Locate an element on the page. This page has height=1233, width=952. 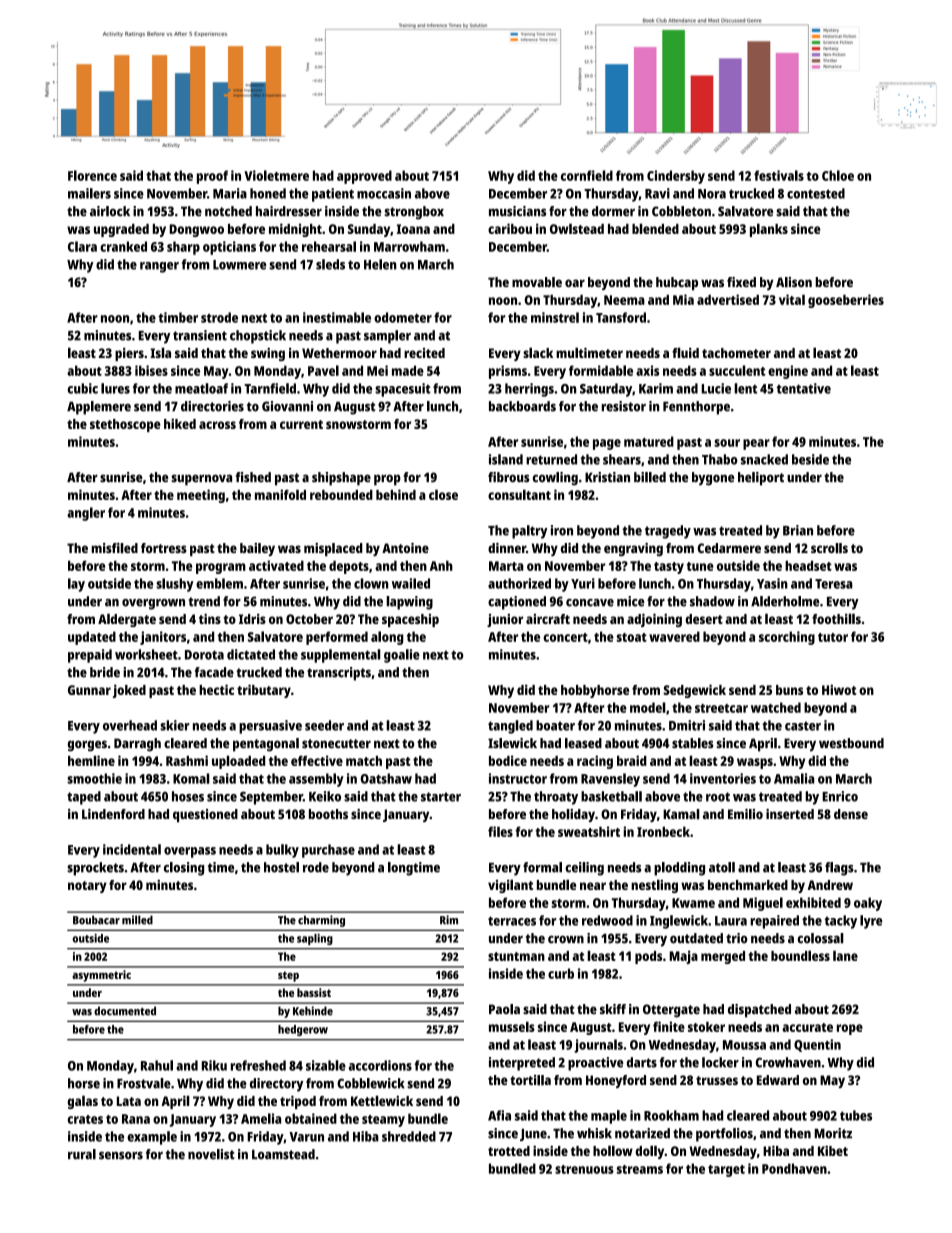
heliport is located at coordinates (761, 479).
